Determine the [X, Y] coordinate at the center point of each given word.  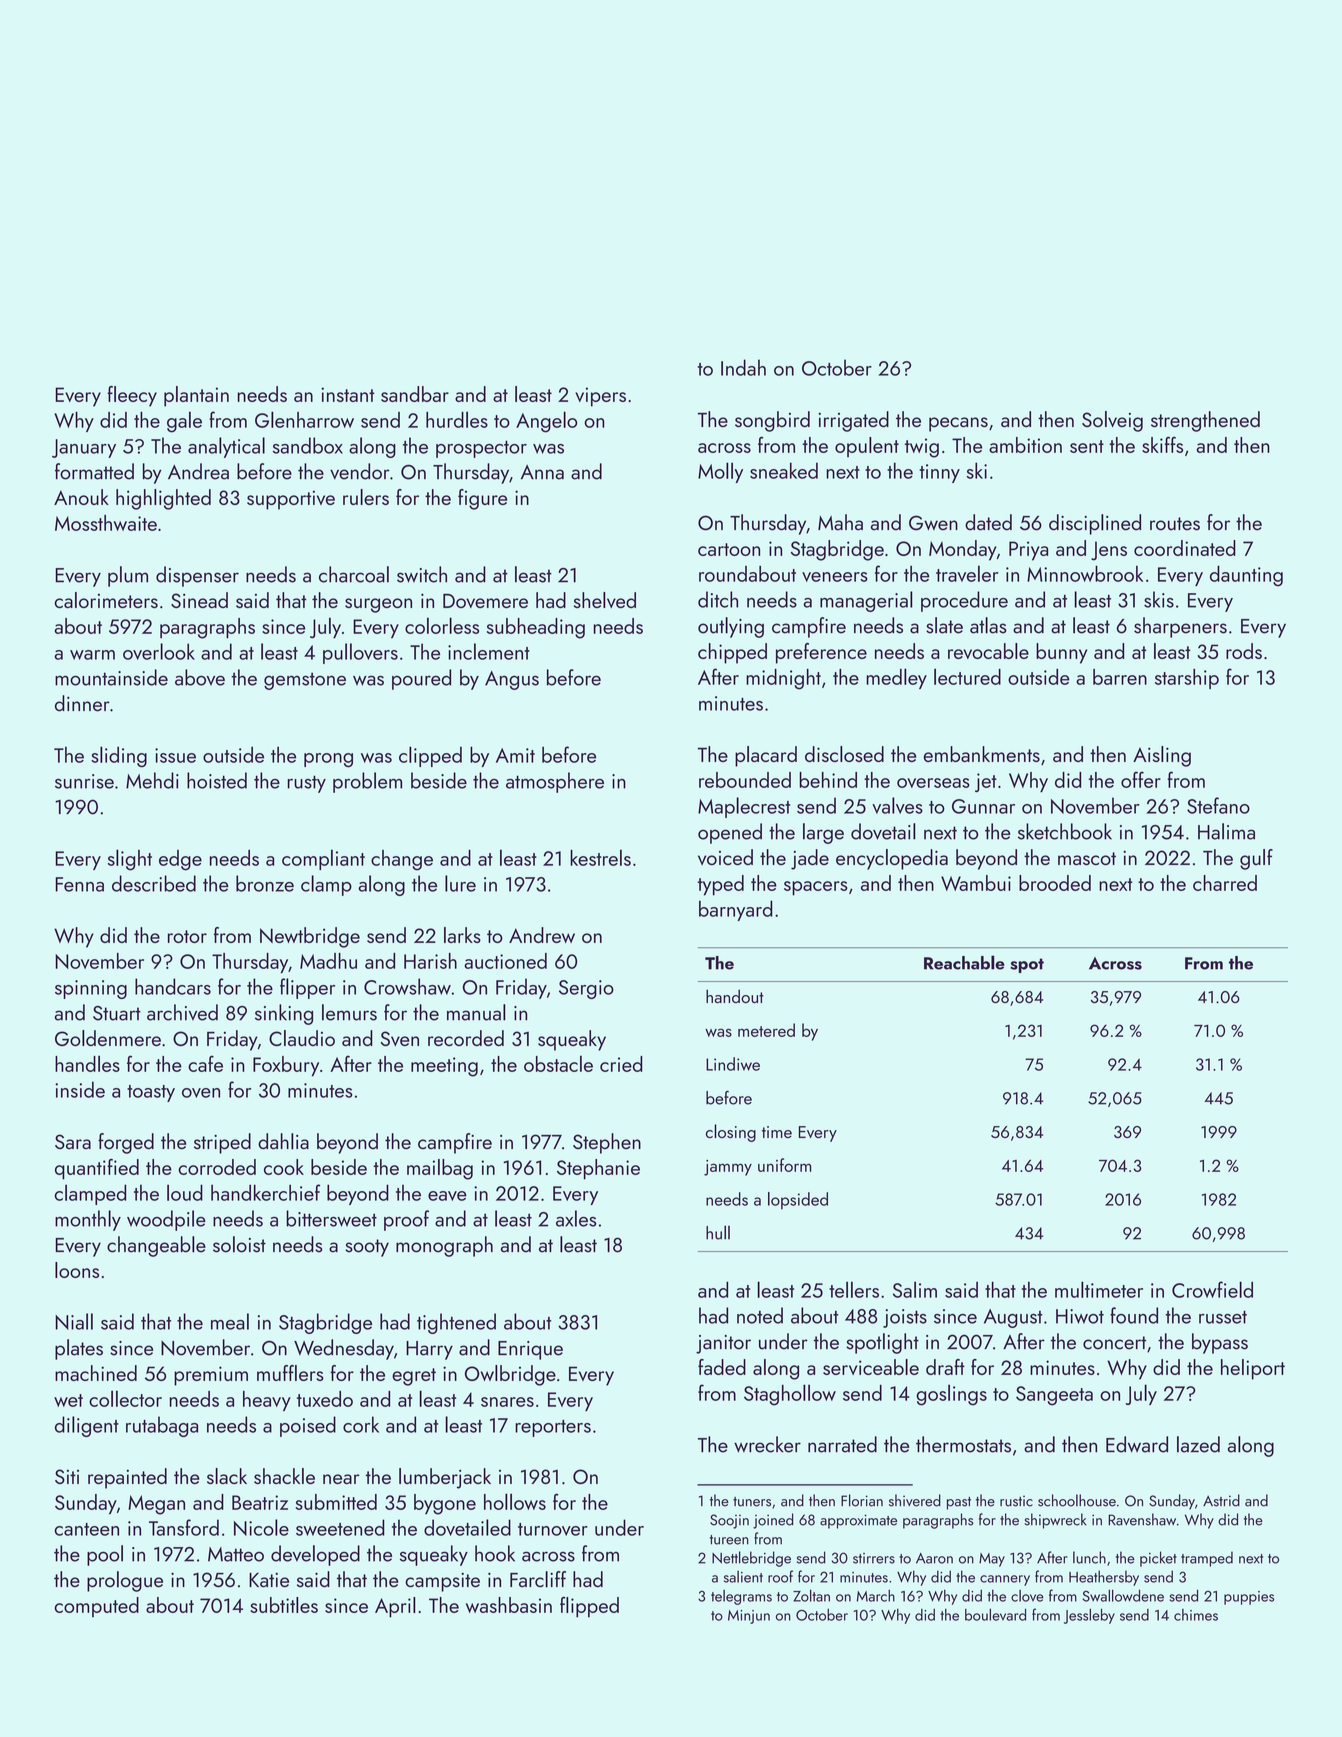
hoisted [217, 780]
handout [735, 996]
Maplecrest [744, 807]
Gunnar [983, 806]
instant [348, 394]
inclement [489, 651]
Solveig [1112, 421]
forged [126, 1143]
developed [315, 1555]
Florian [862, 1500]
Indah [743, 367]
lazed [1198, 1444]
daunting [1246, 576]
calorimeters [106, 600]
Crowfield [1212, 1289]
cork [361, 1424]
